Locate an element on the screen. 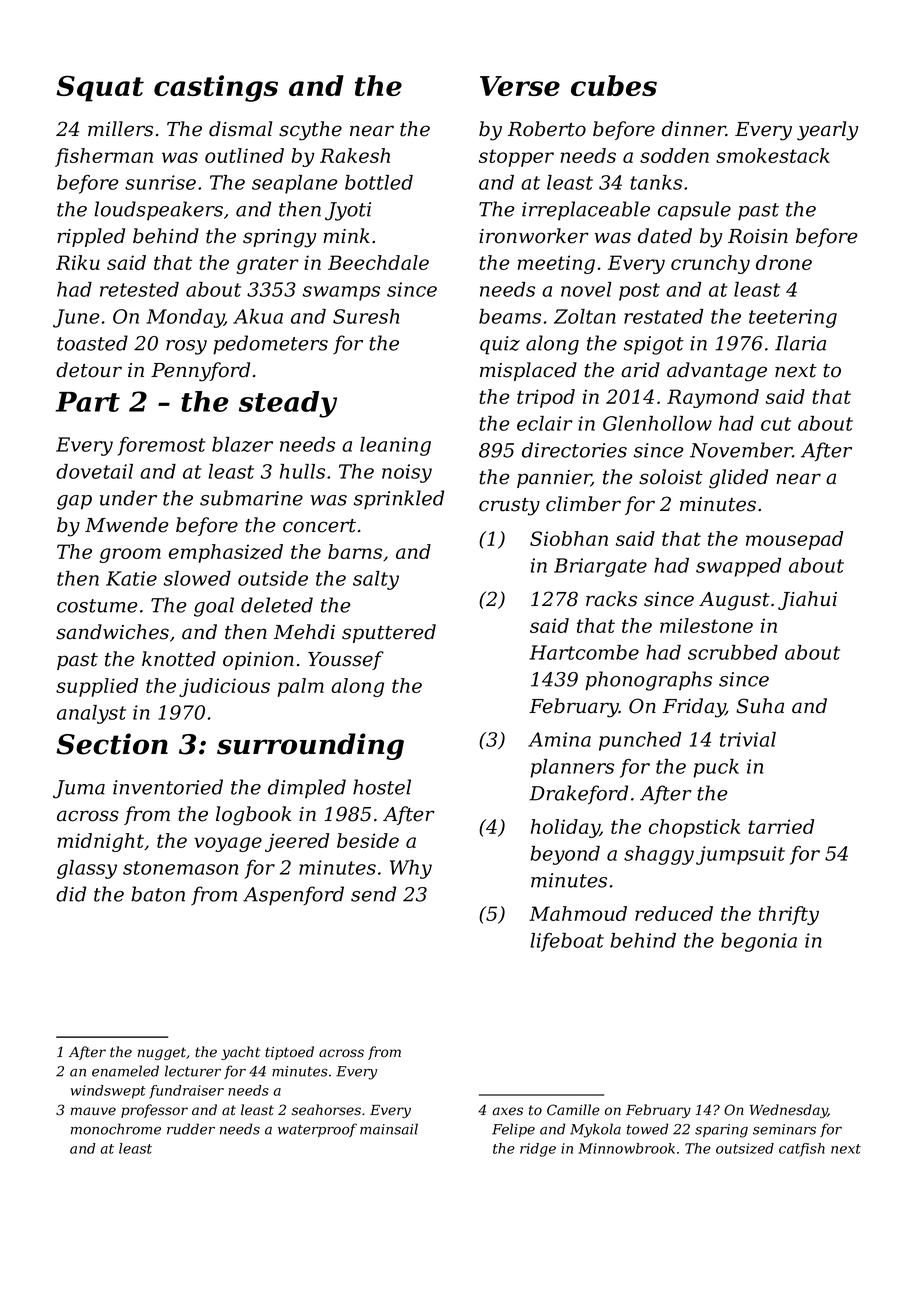  Squat is located at coordinates (100, 88).
